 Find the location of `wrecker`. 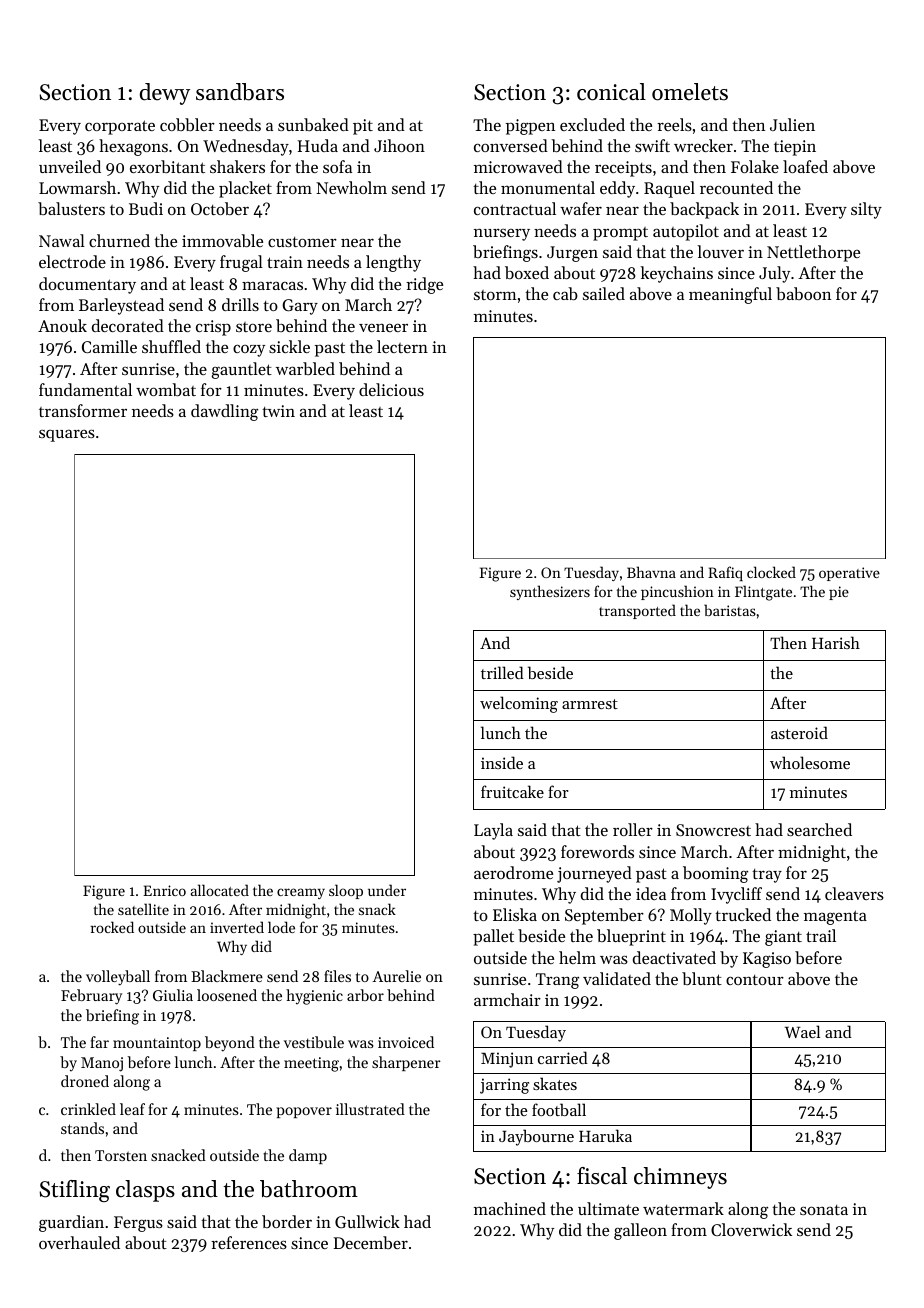

wrecker is located at coordinates (703, 145).
